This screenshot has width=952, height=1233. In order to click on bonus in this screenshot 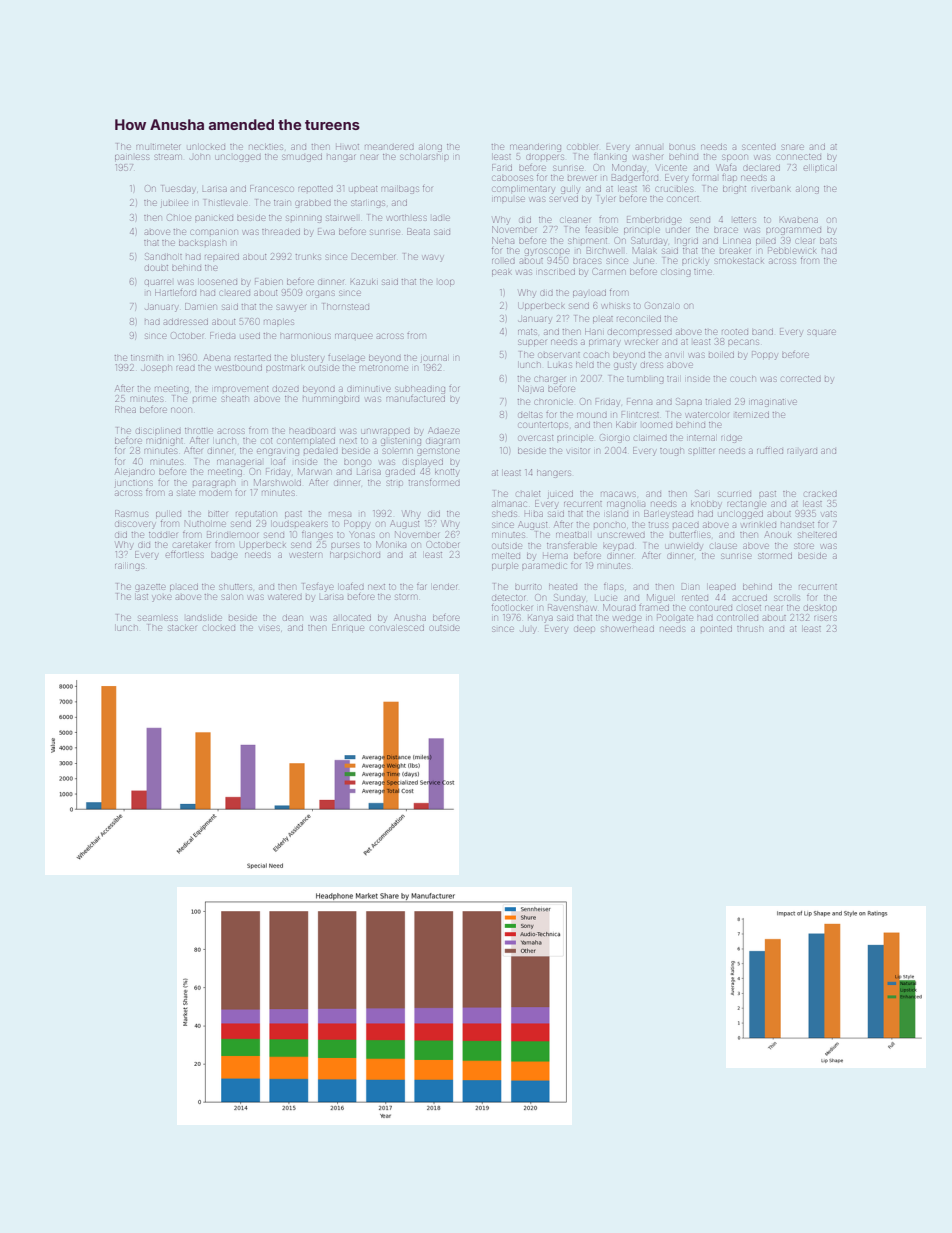, I will do `click(682, 147)`.
